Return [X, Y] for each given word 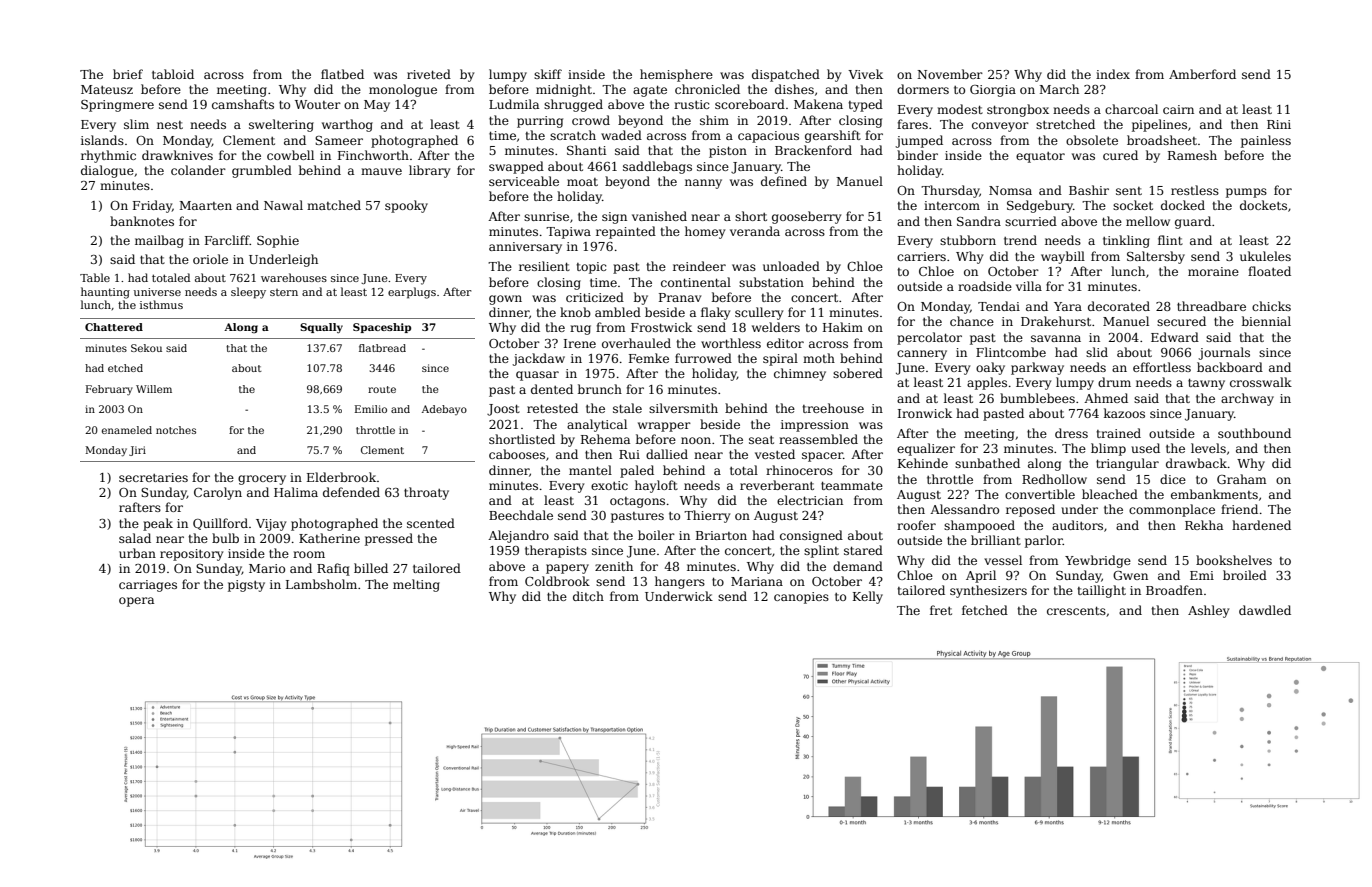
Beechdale [521, 515]
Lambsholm [321, 584]
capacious [768, 137]
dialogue [107, 171]
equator [1040, 157]
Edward [1175, 337]
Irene [580, 343]
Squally [321, 328]
